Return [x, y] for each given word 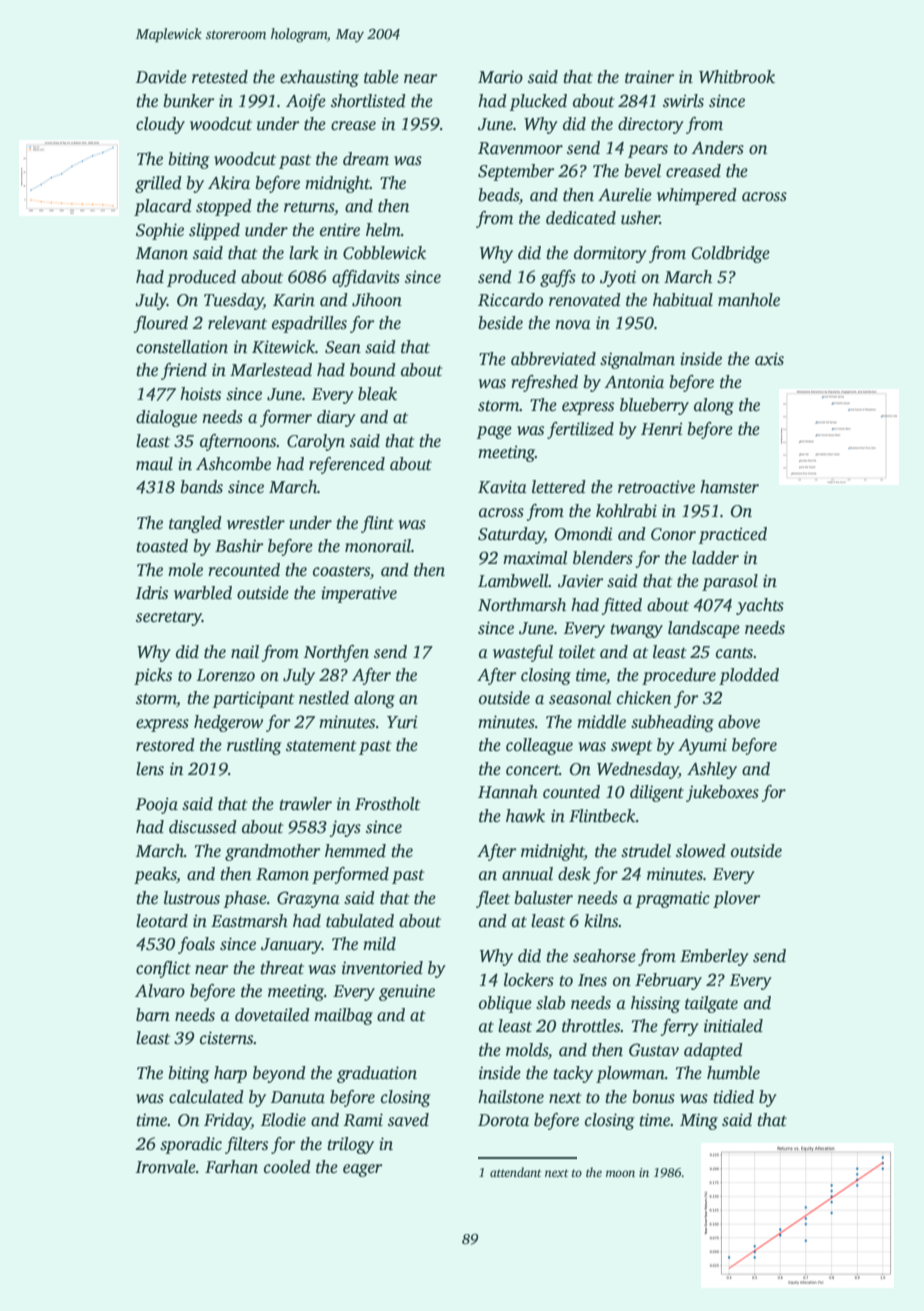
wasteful [523, 653]
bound [373, 370]
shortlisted [368, 101]
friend [184, 371]
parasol [730, 582]
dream [366, 159]
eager [363, 1170]
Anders [717, 148]
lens [150, 769]
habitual [683, 300]
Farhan [231, 1167]
